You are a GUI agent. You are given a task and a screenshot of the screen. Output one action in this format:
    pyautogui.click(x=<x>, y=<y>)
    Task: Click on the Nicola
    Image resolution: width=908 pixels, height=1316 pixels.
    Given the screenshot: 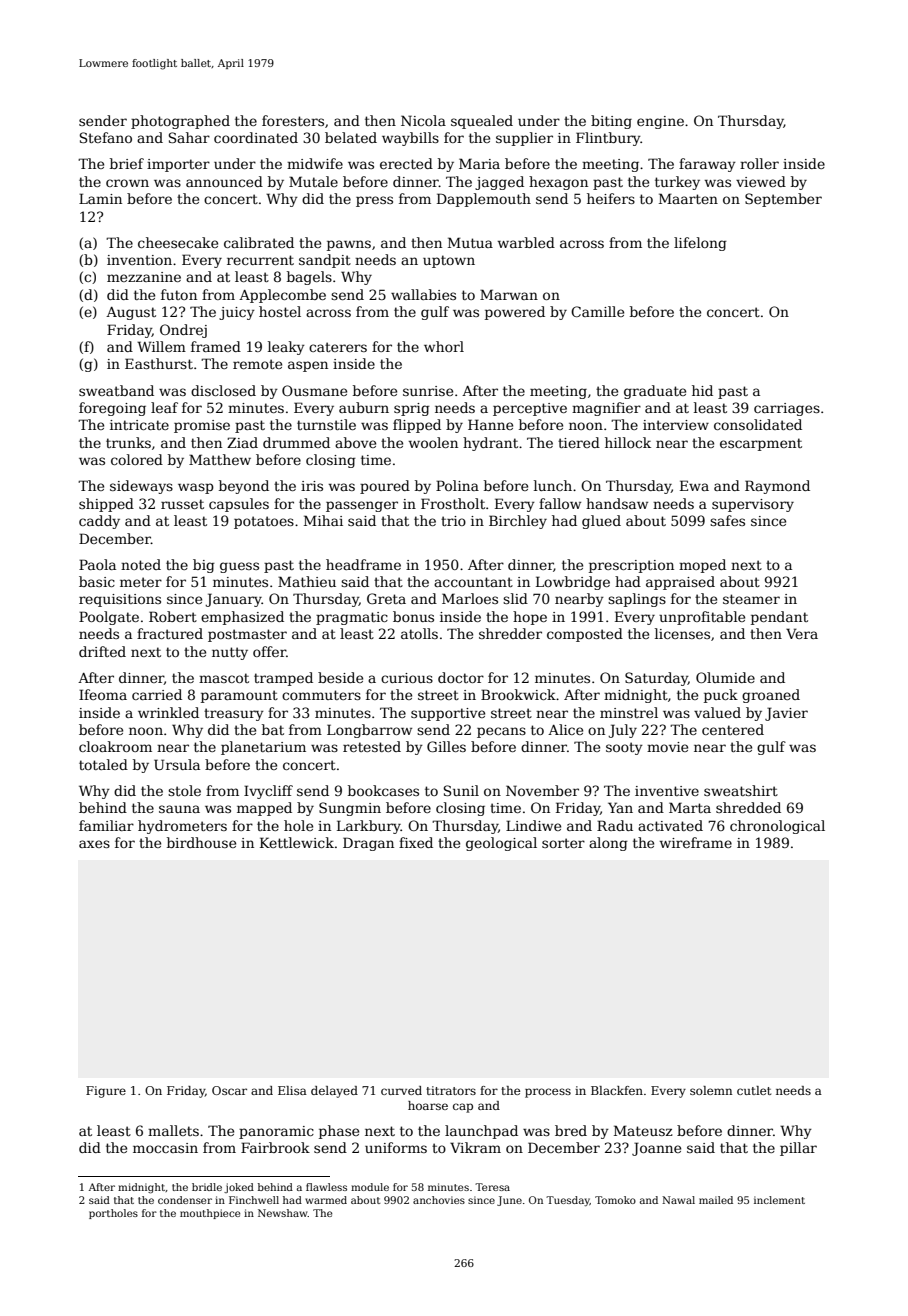 What is the action you would take?
    pyautogui.click(x=423, y=120)
